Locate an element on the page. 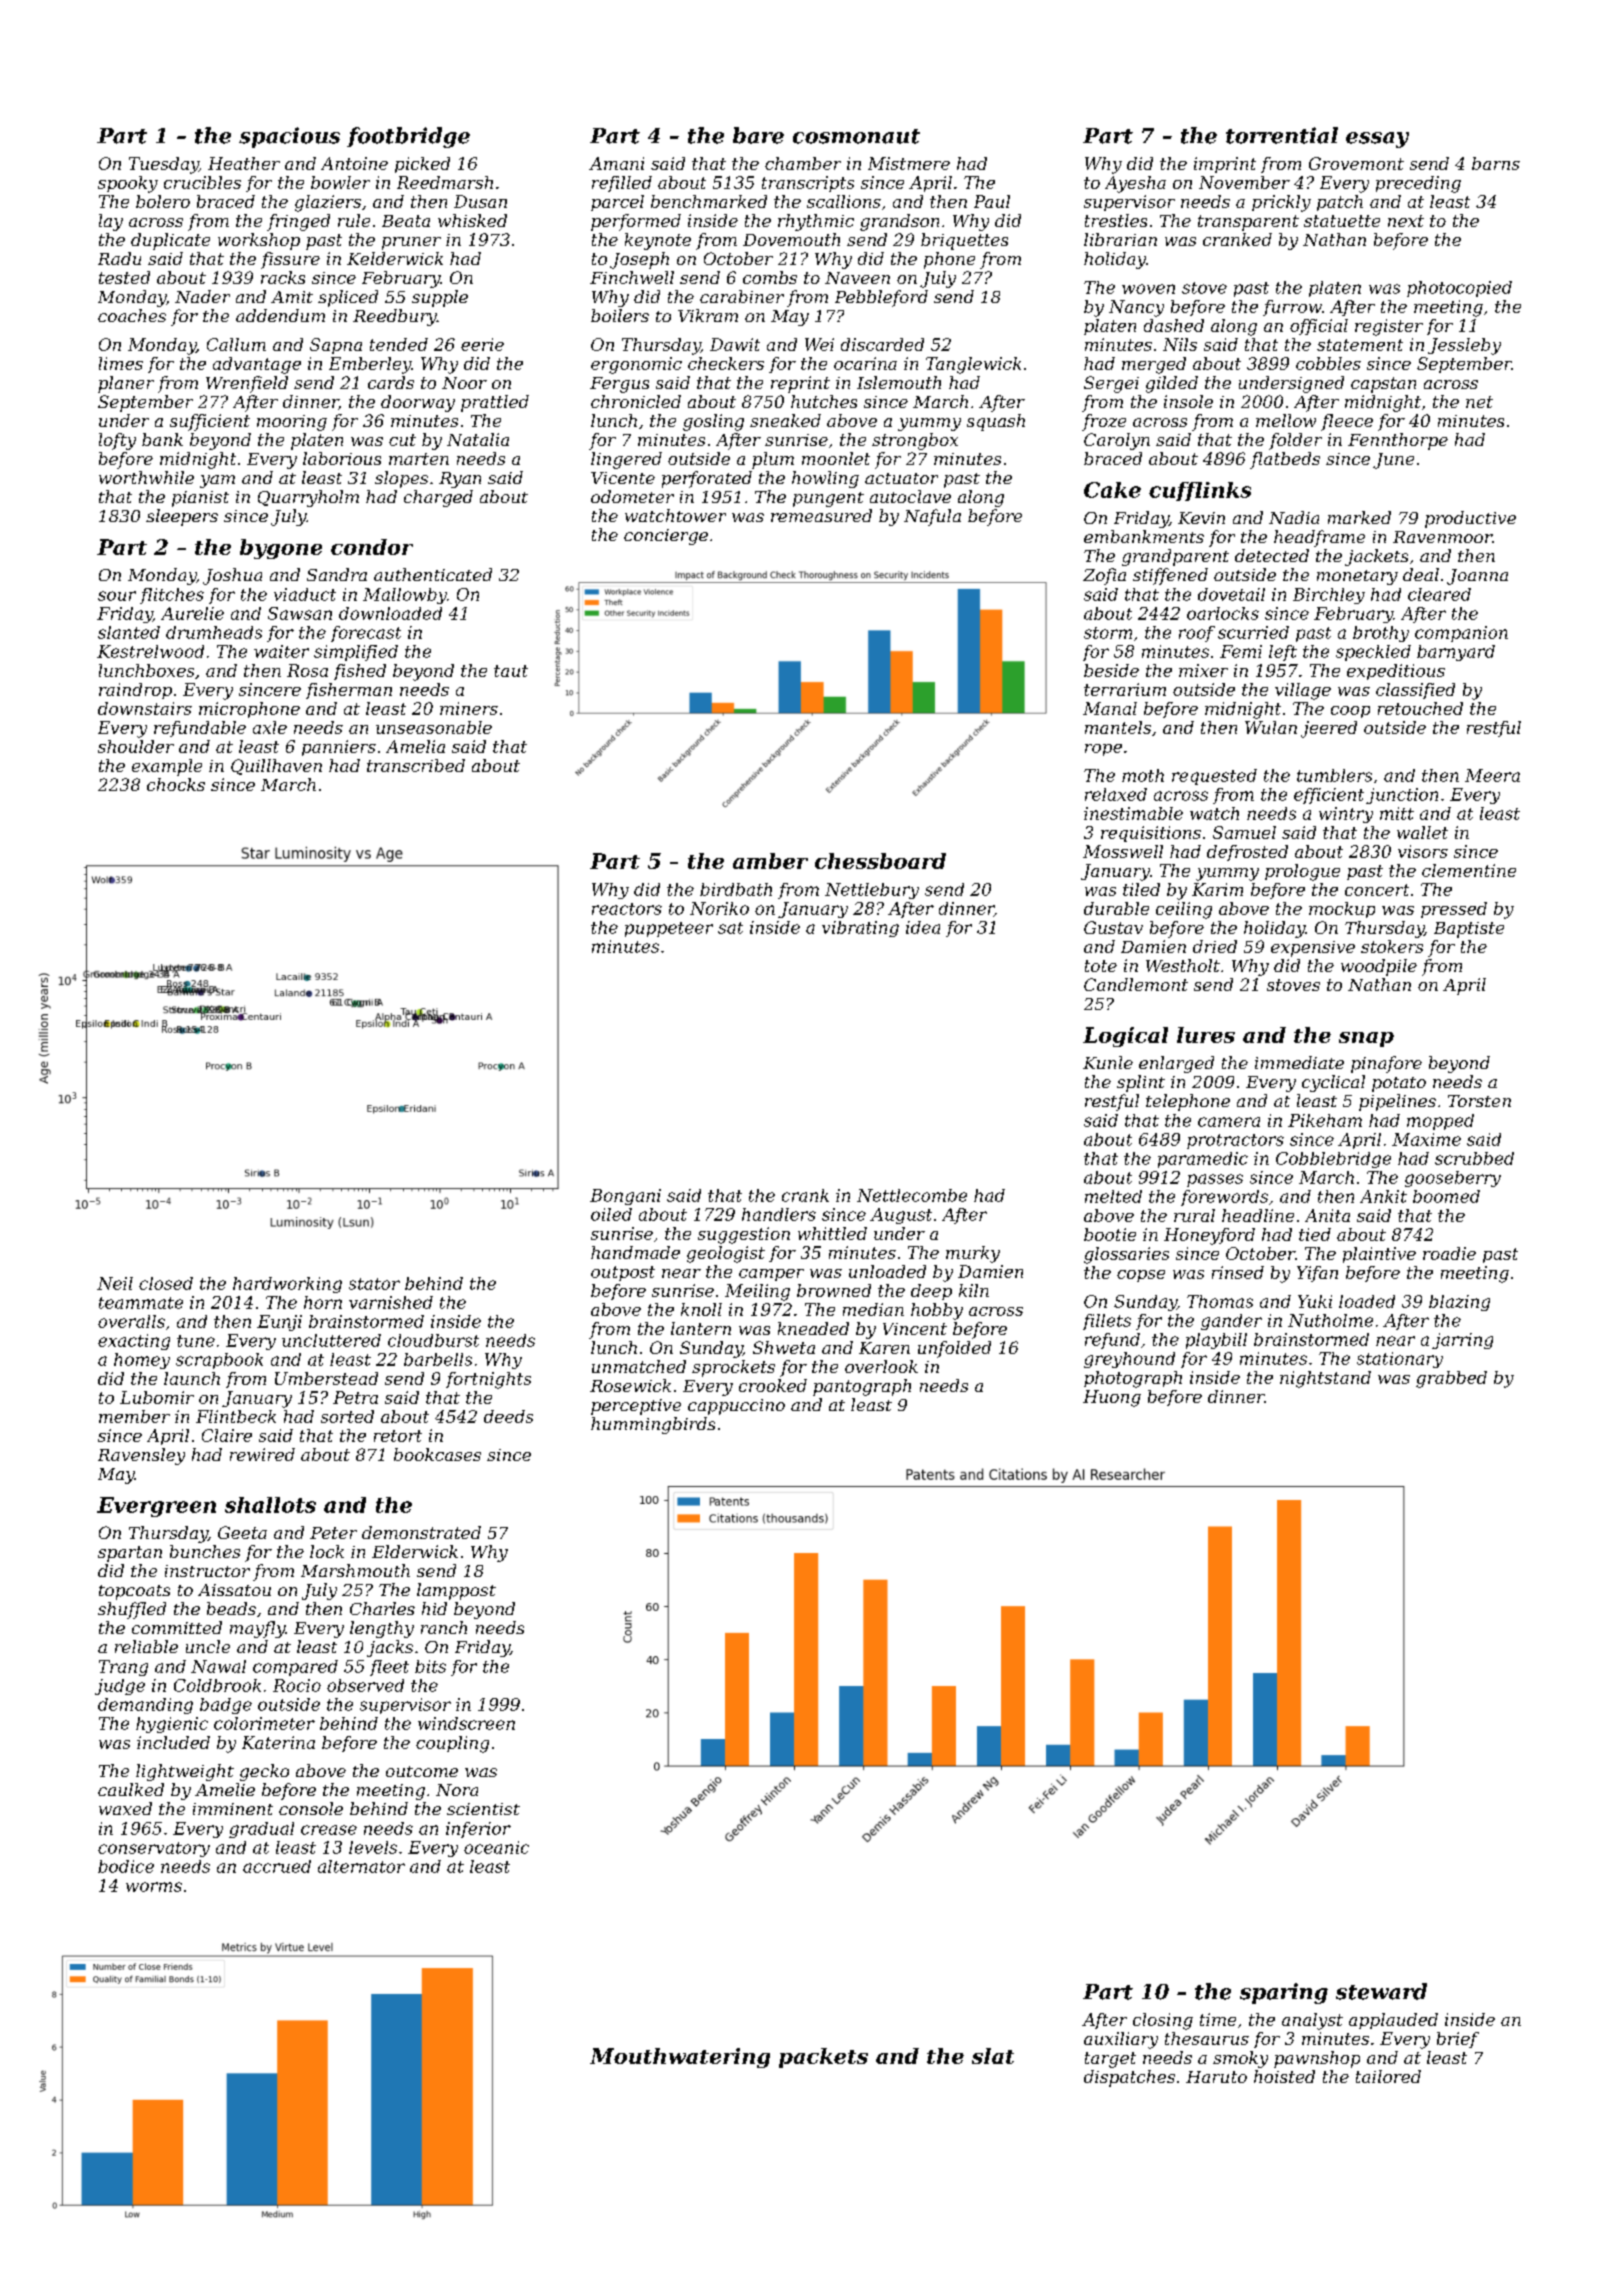 The width and height of the image is (1620, 2292). slat is located at coordinates (993, 2056).
